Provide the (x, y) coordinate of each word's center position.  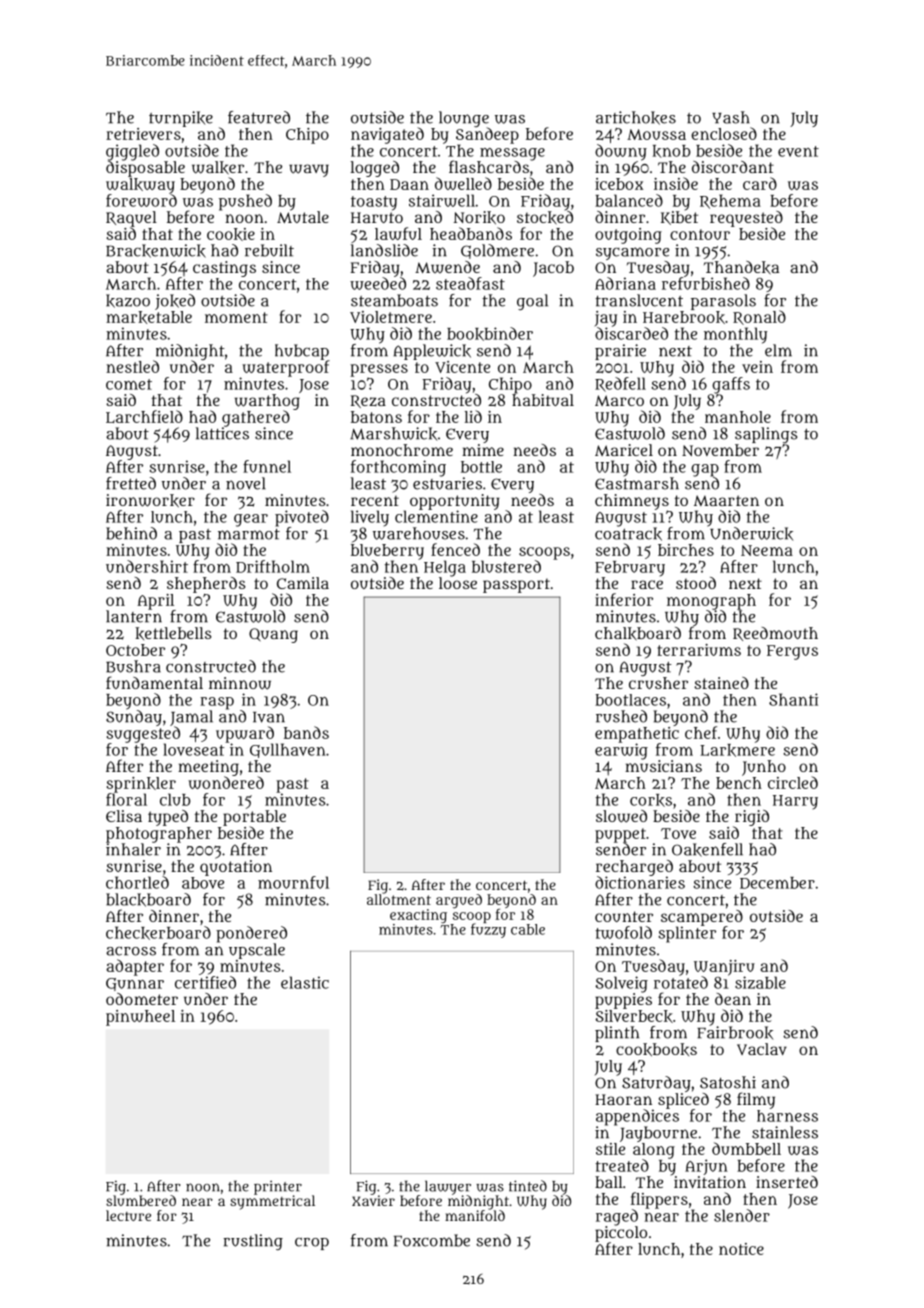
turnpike (181, 119)
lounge (464, 119)
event (798, 151)
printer (278, 1188)
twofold (624, 932)
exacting (418, 916)
